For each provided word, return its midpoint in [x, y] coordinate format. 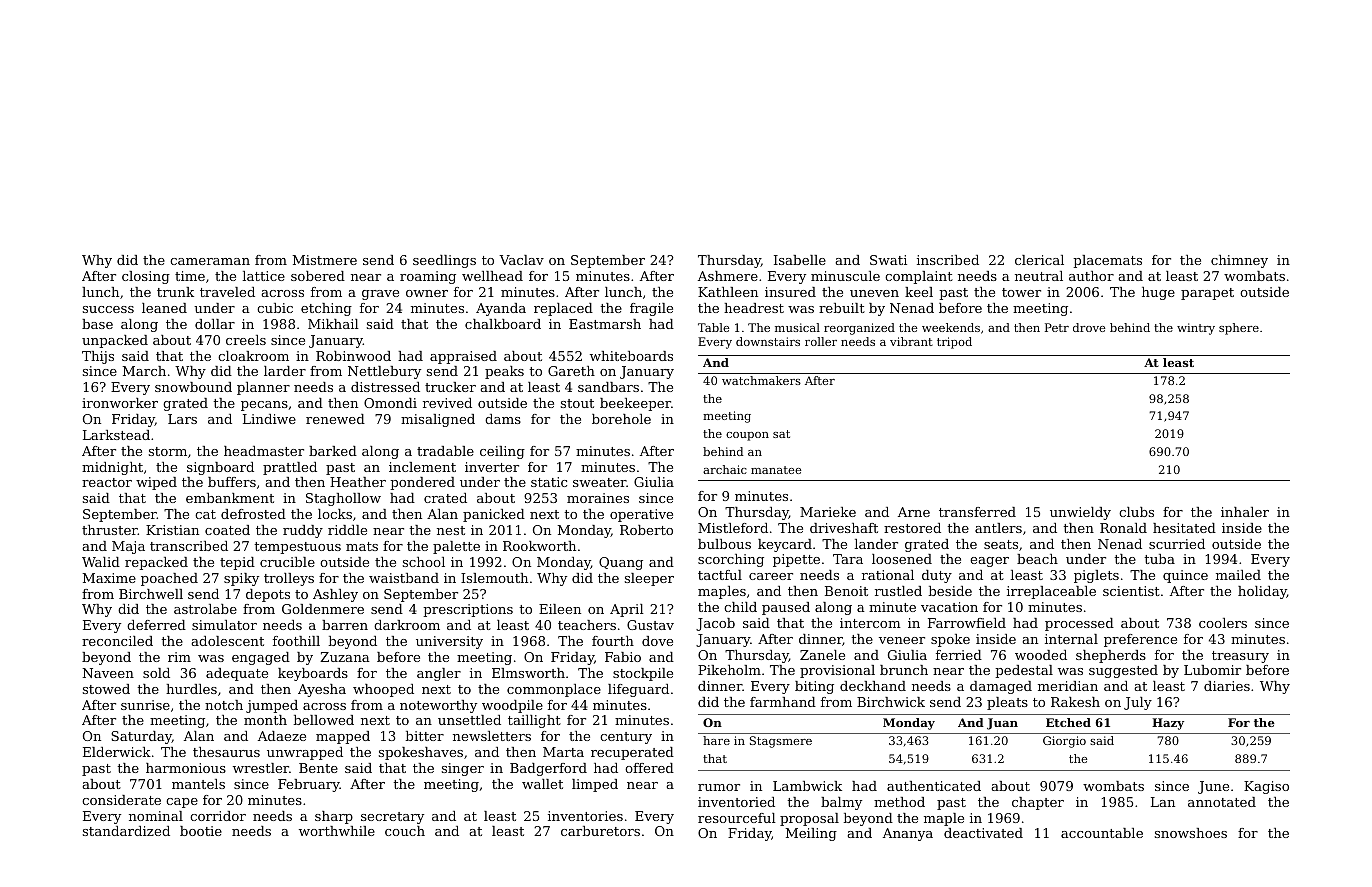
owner [427, 293]
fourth [613, 641]
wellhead [492, 276]
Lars [182, 419]
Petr [1057, 327]
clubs [1136, 512]
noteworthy [438, 706]
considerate [121, 800]
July [1138, 703]
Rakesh [1075, 702]
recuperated [632, 753]
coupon [747, 436]
